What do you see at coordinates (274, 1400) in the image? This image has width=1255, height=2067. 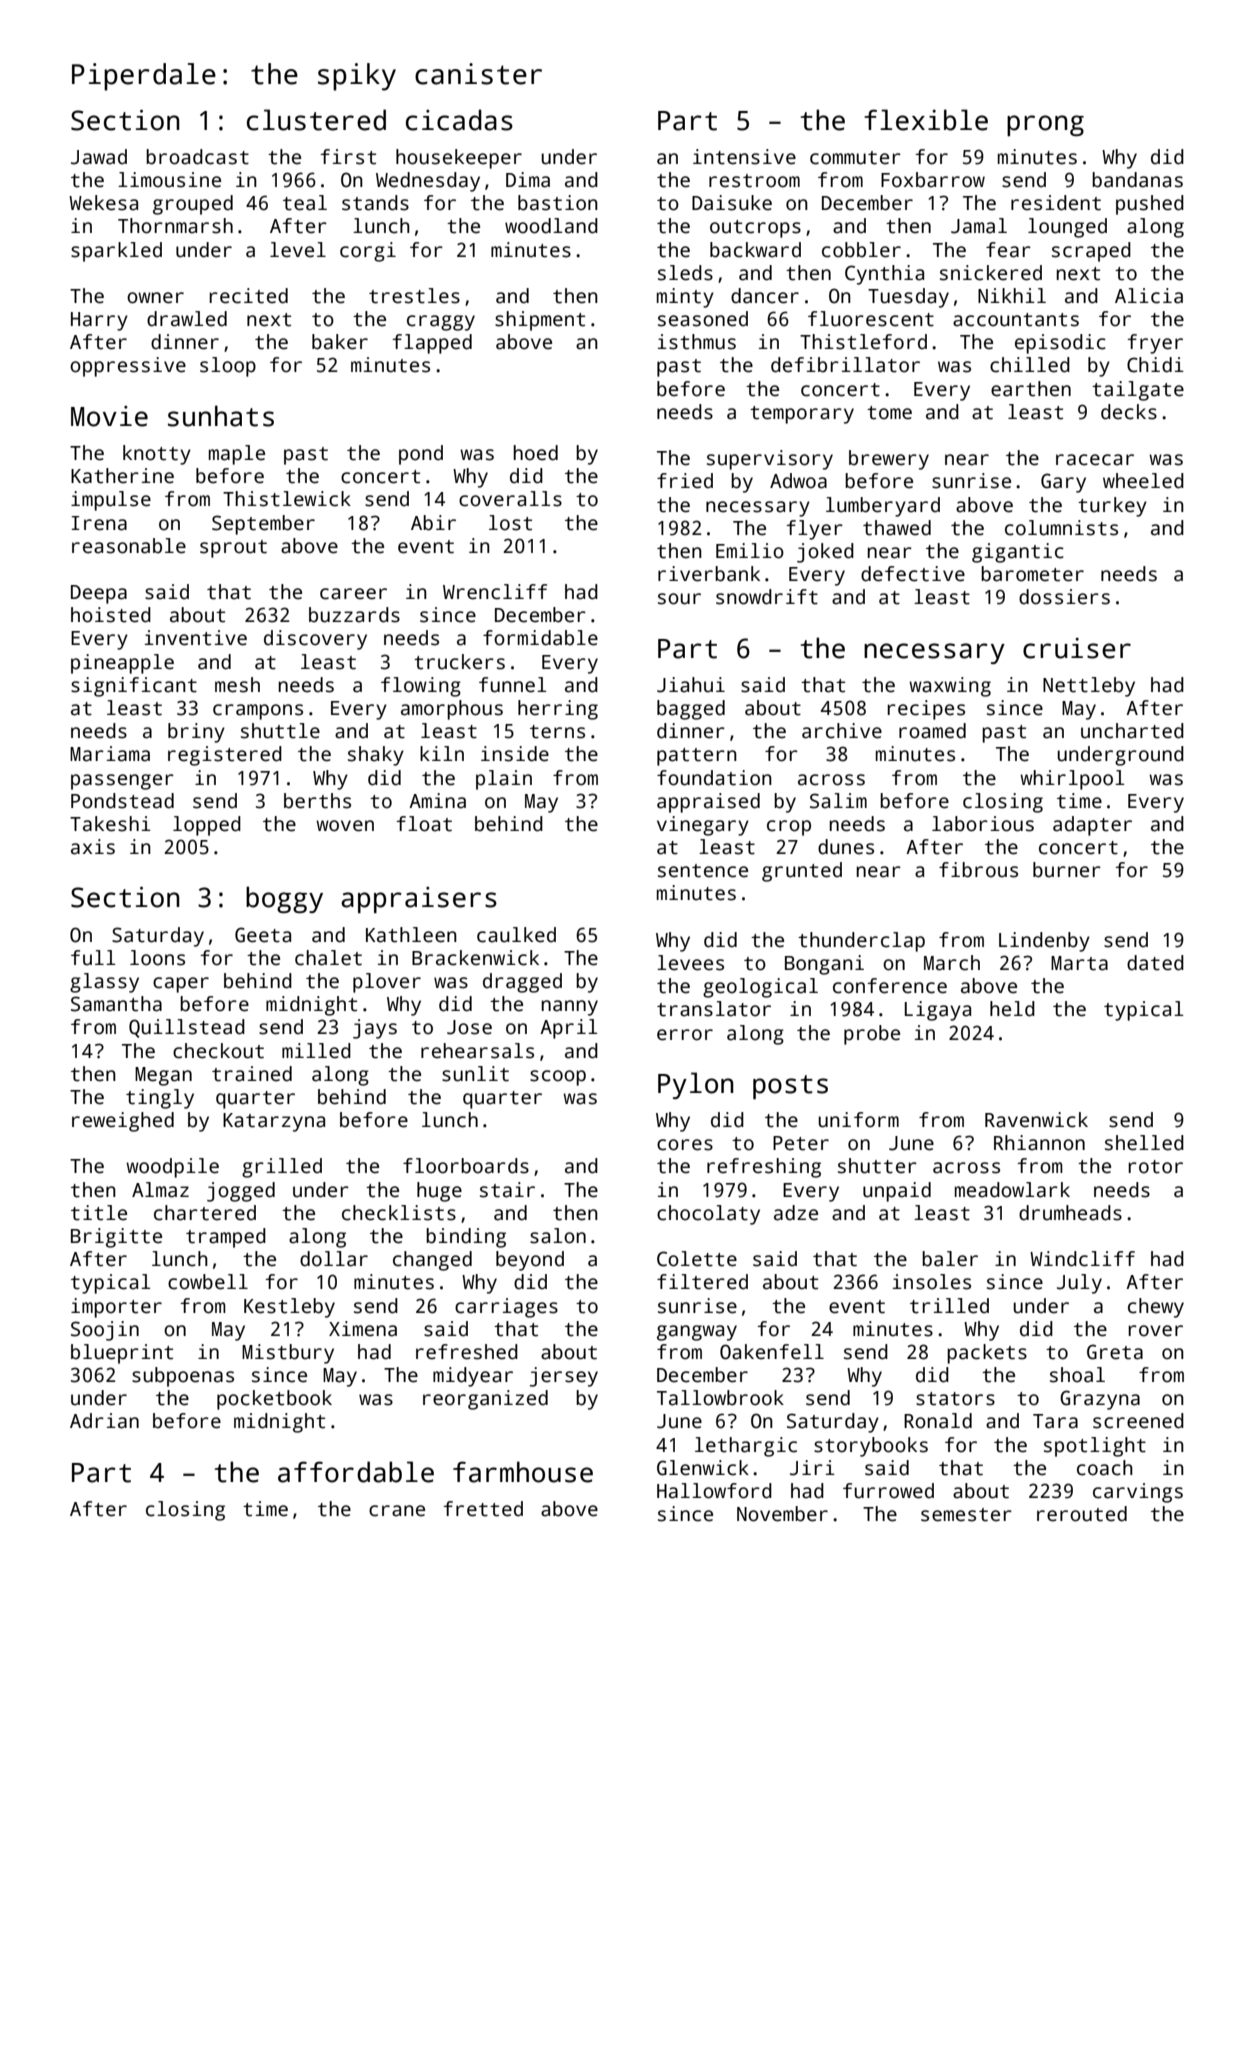 I see `pocketbook` at bounding box center [274, 1400].
